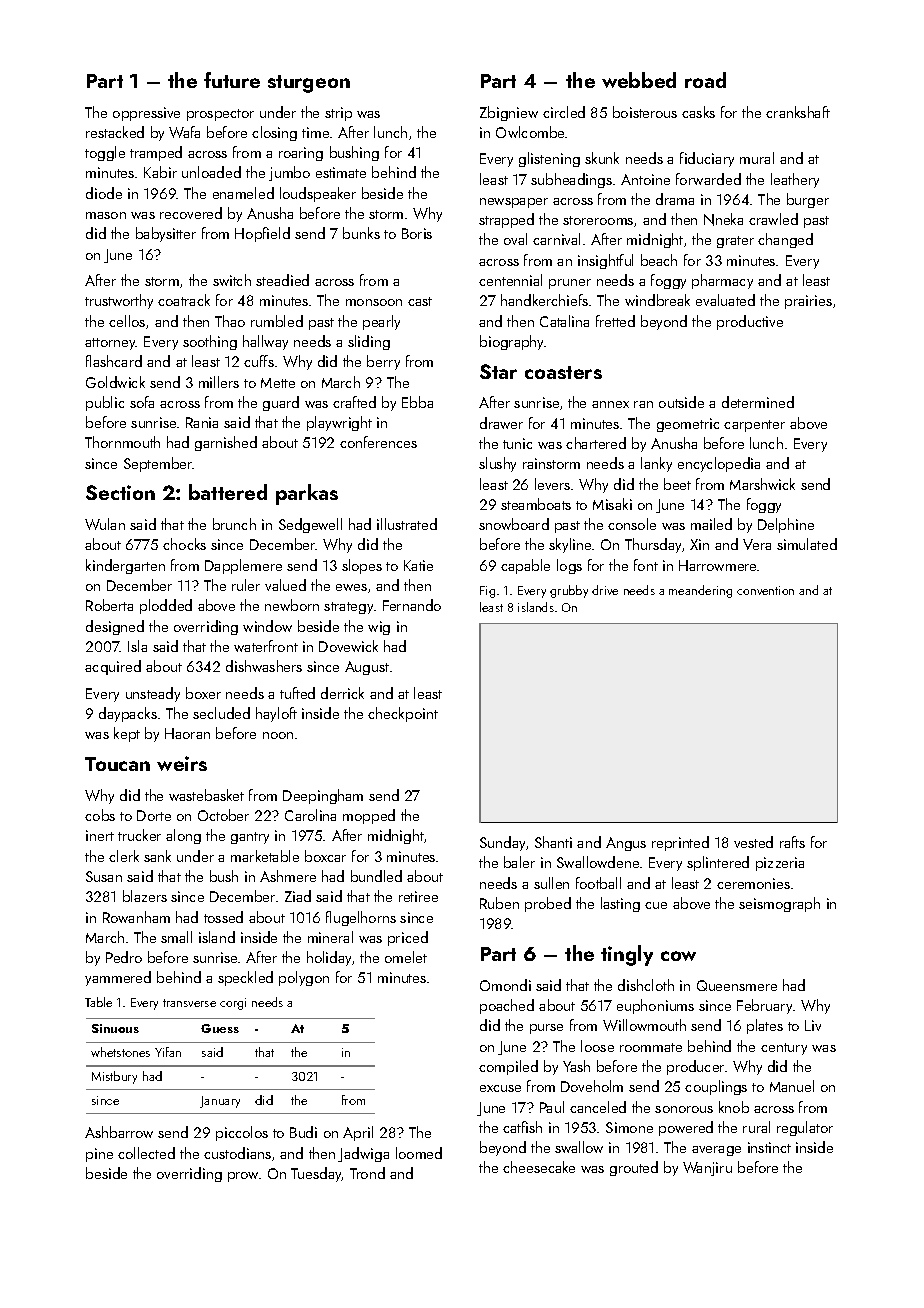 This screenshot has height=1308, width=924. Describe the element at coordinates (677, 484) in the screenshot. I see `beet` at that location.
